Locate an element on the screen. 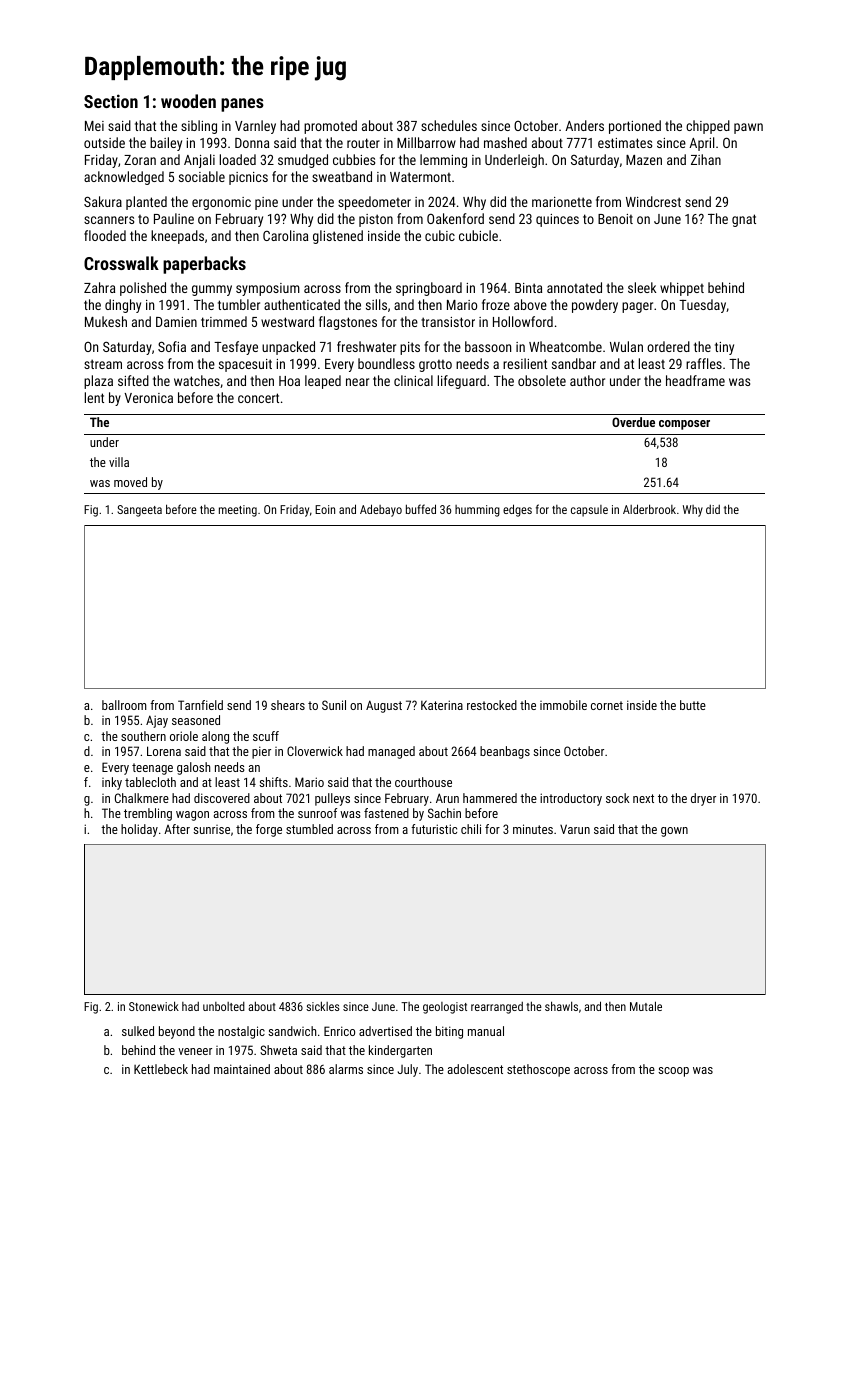 The height and width of the screenshot is (1400, 849). springboard is located at coordinates (429, 289).
